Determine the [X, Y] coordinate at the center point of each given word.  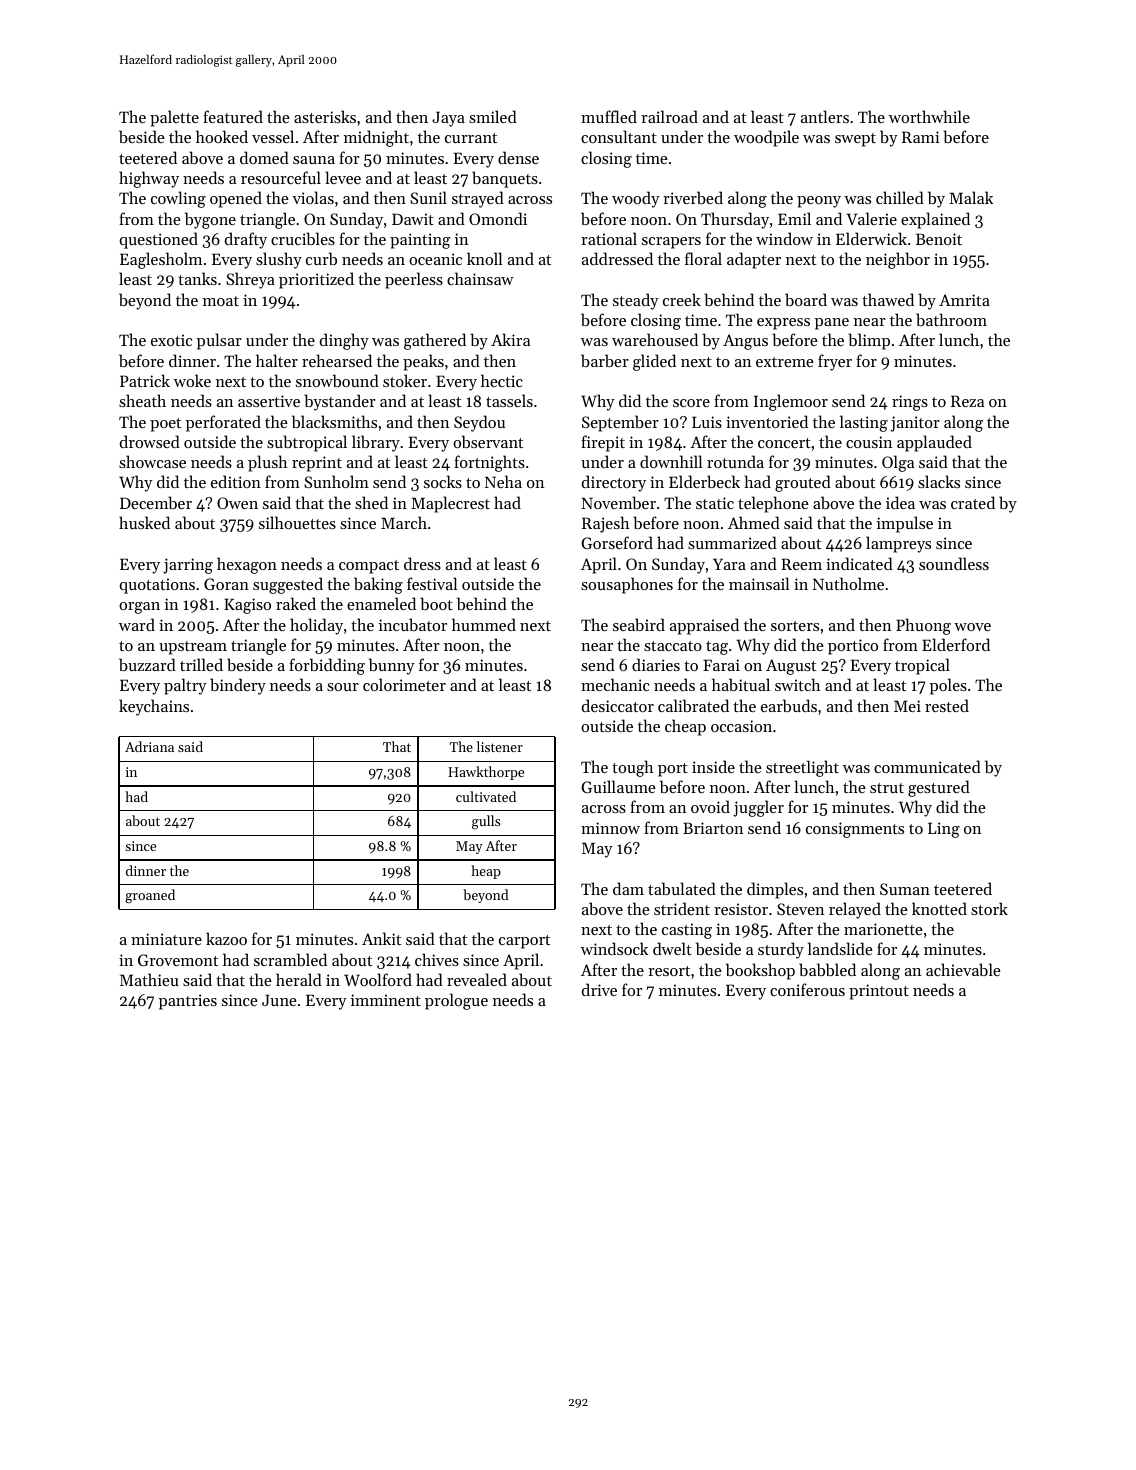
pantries [188, 1002]
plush [267, 463]
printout [879, 992]
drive [599, 989]
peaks [423, 362]
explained [935, 220]
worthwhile [929, 116]
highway [149, 179]
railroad [669, 116]
